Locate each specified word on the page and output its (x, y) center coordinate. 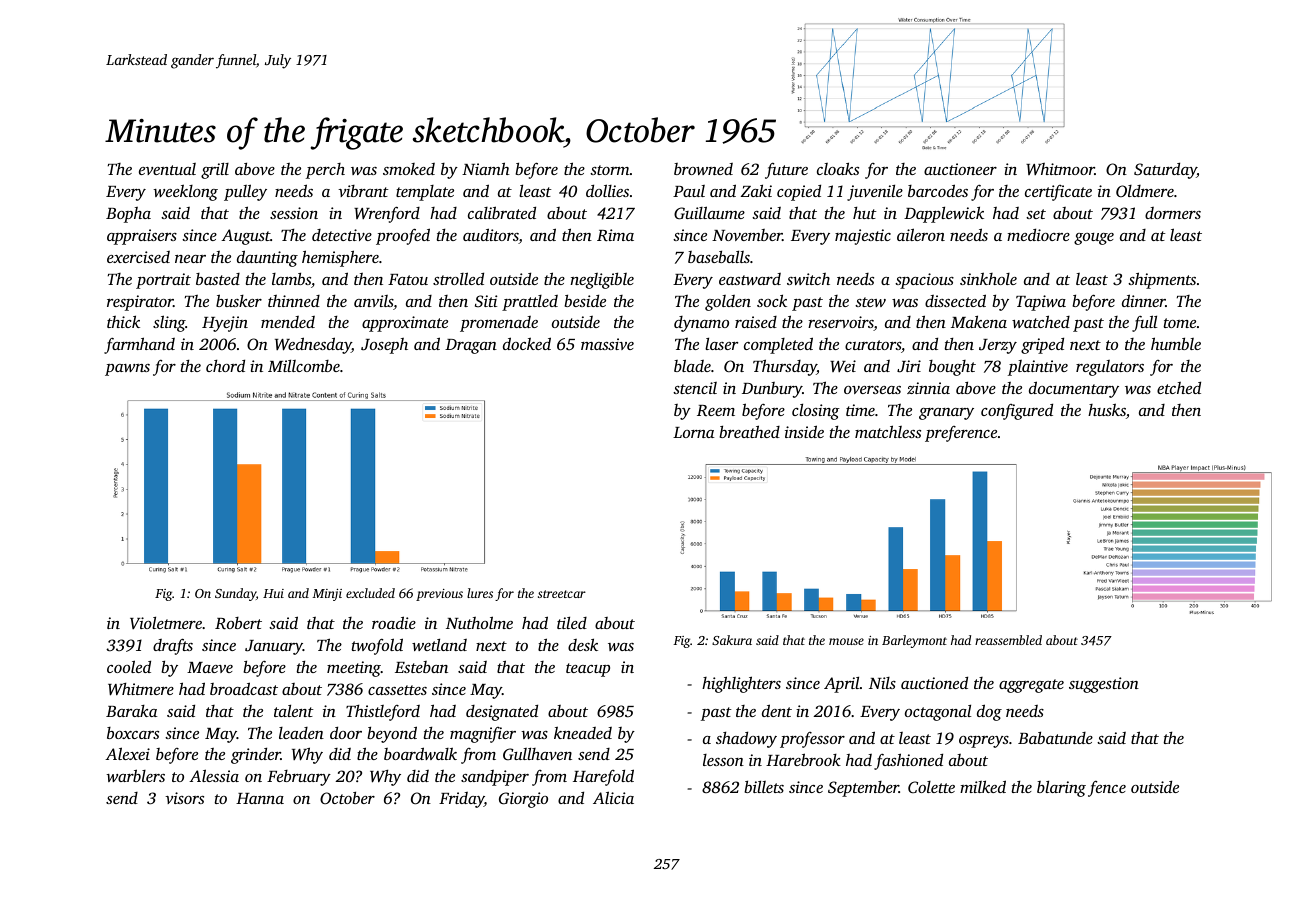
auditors (491, 236)
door (346, 732)
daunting (267, 258)
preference (961, 434)
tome (1180, 323)
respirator (140, 303)
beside (585, 300)
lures (480, 593)
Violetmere (166, 622)
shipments (1162, 280)
